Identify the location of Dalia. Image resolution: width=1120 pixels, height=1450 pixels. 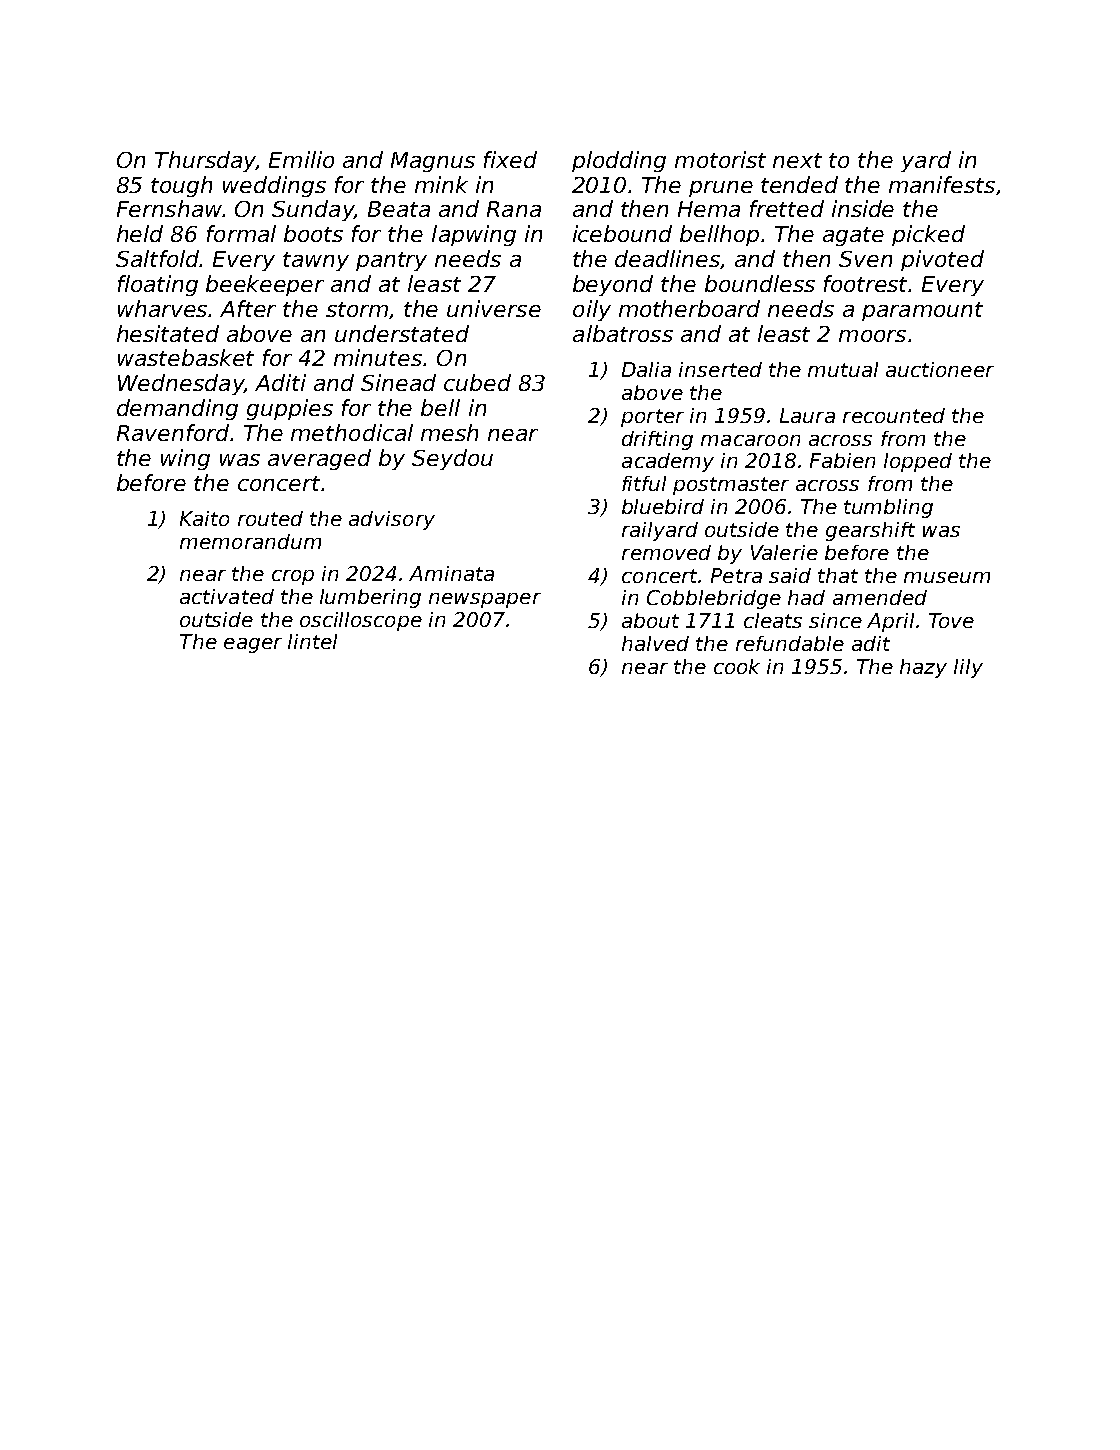
(646, 369).
